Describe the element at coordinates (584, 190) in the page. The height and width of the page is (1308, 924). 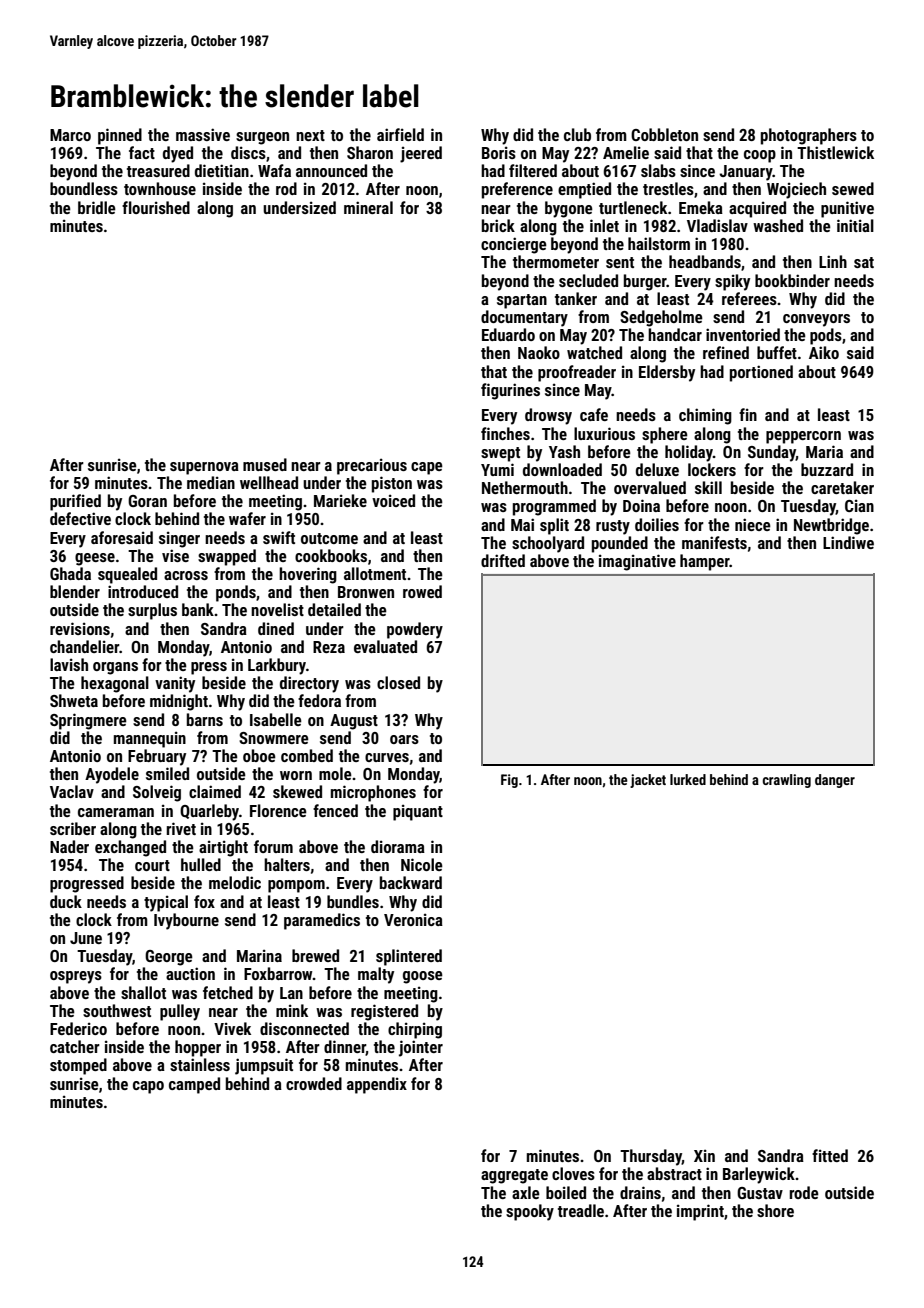
I see `emptied` at that location.
